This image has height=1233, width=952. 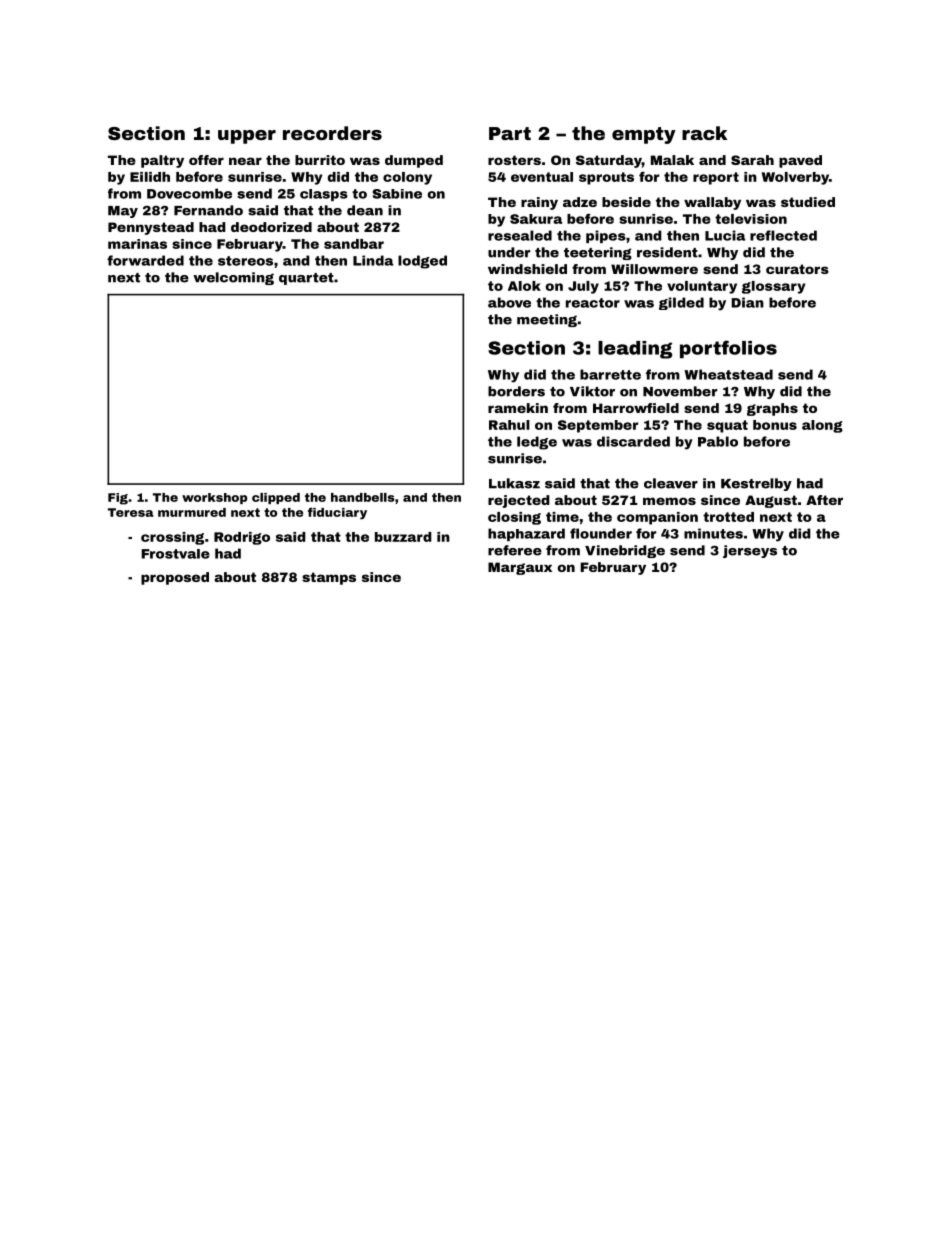 I want to click on Fig, so click(x=118, y=499).
